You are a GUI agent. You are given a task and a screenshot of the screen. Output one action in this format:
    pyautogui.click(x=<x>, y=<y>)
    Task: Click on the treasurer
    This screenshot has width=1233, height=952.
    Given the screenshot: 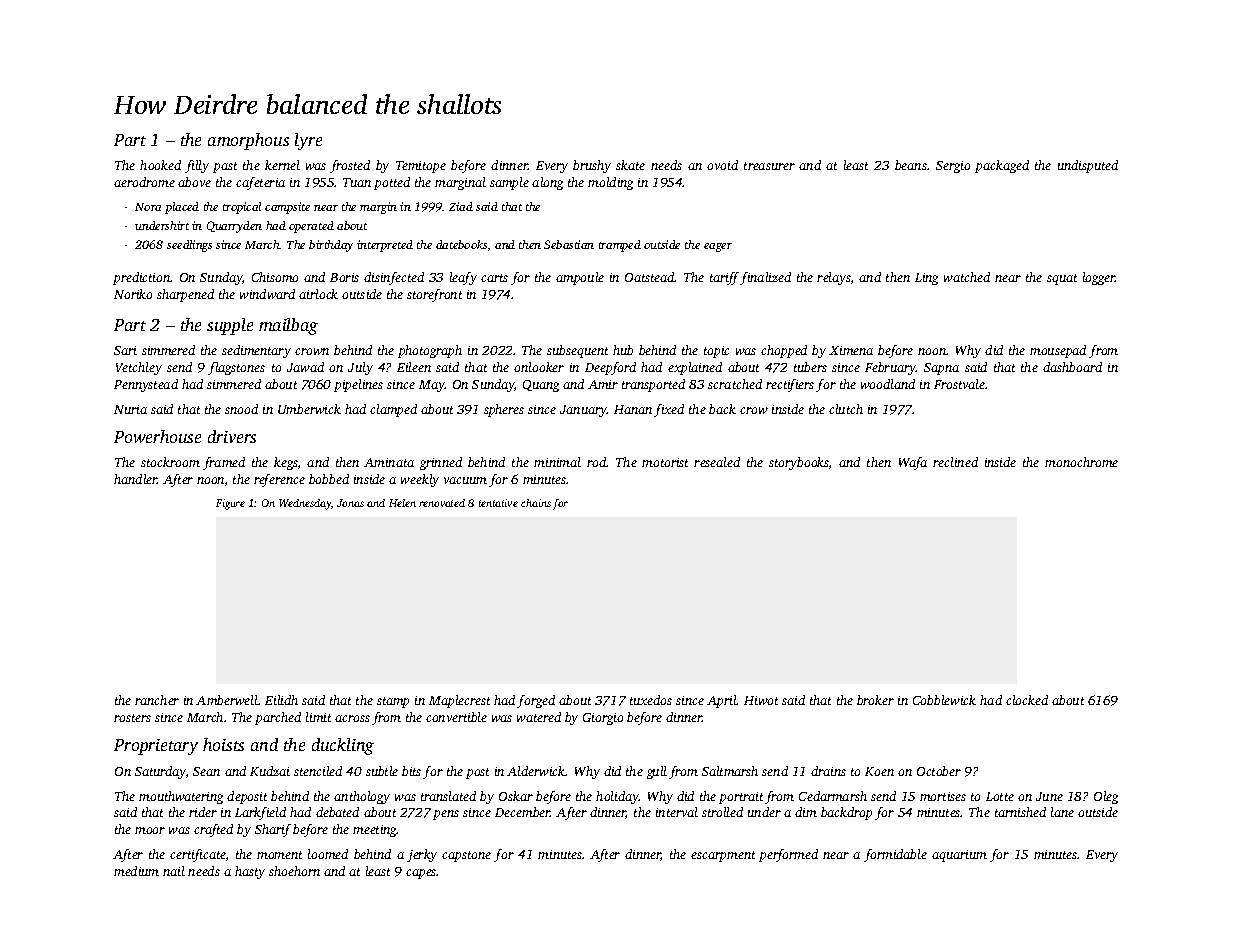 What is the action you would take?
    pyautogui.click(x=769, y=166)
